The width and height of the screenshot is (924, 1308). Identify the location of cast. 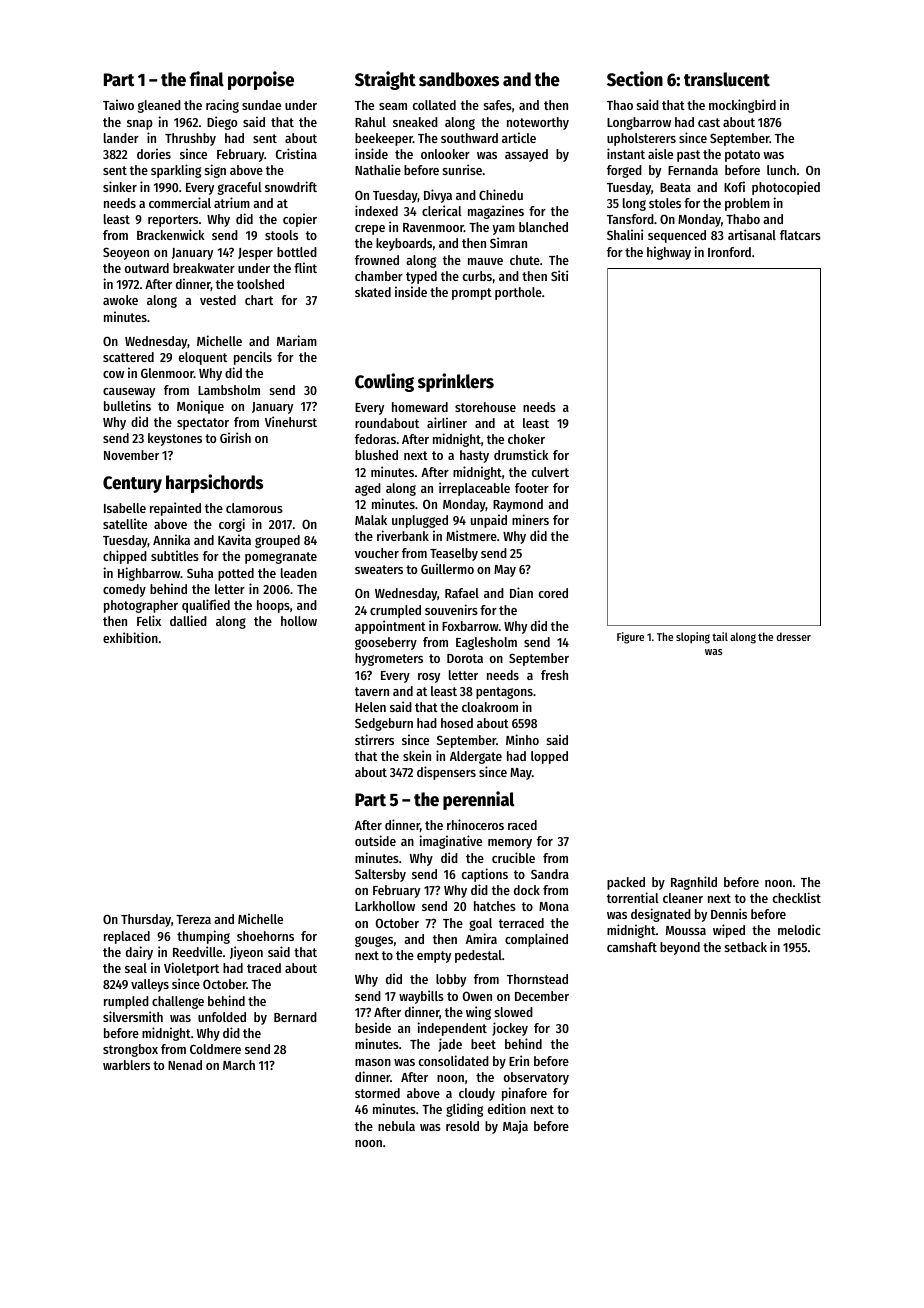
(709, 122).
